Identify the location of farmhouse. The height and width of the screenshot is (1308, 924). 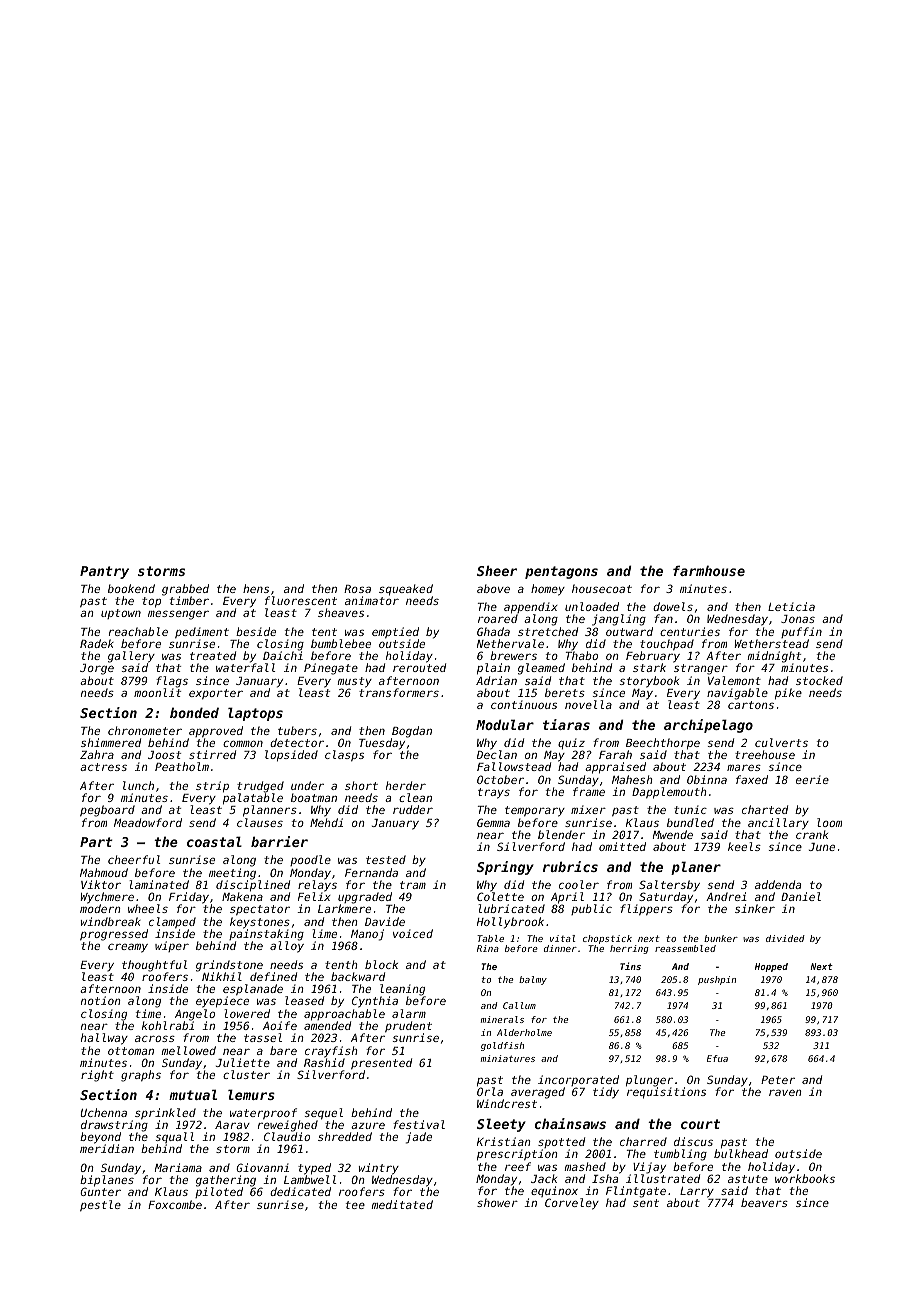
(709, 570).
